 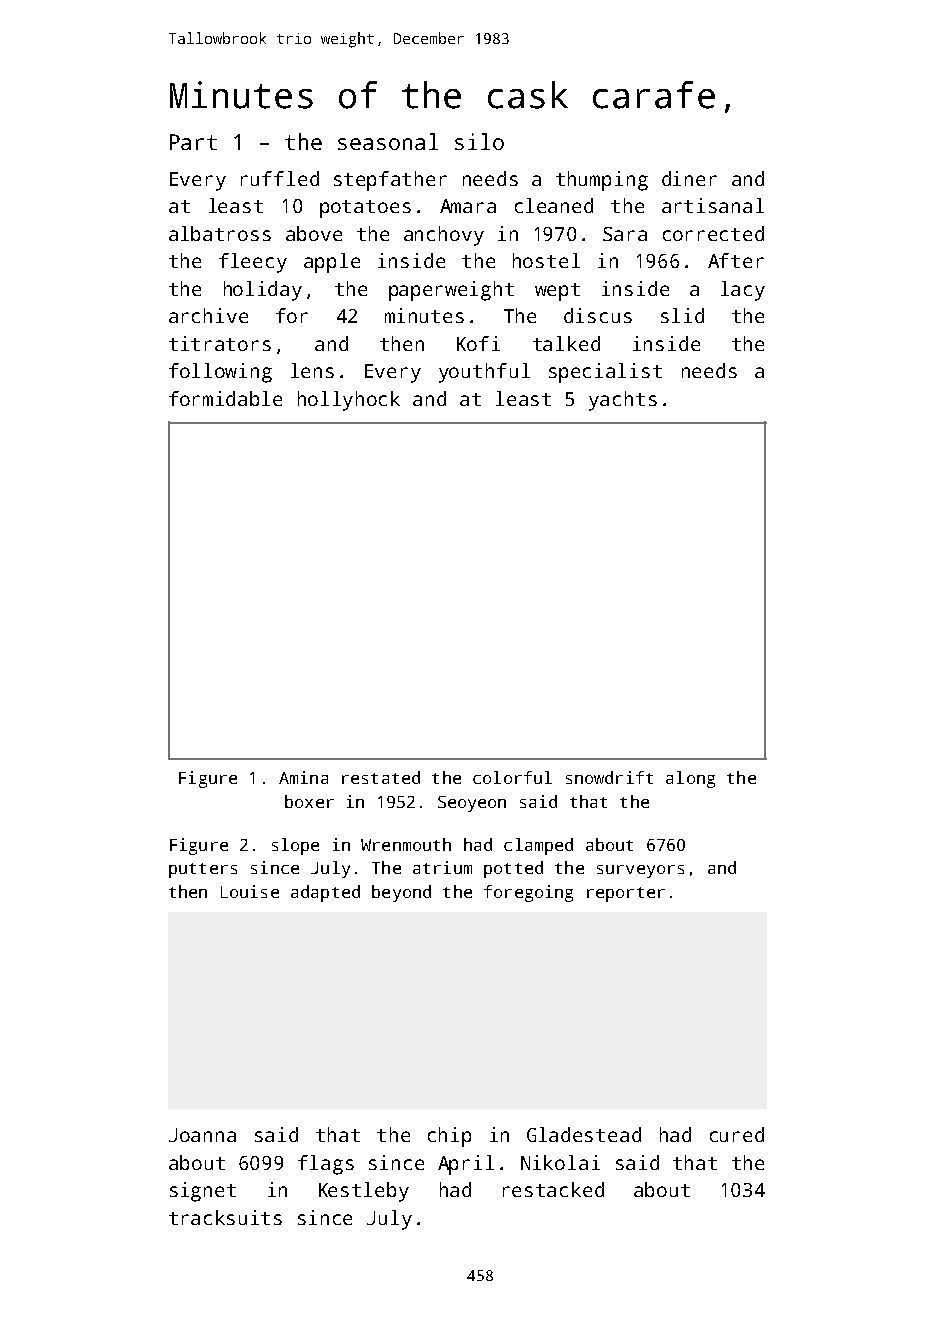 I want to click on colorful, so click(x=512, y=777).
